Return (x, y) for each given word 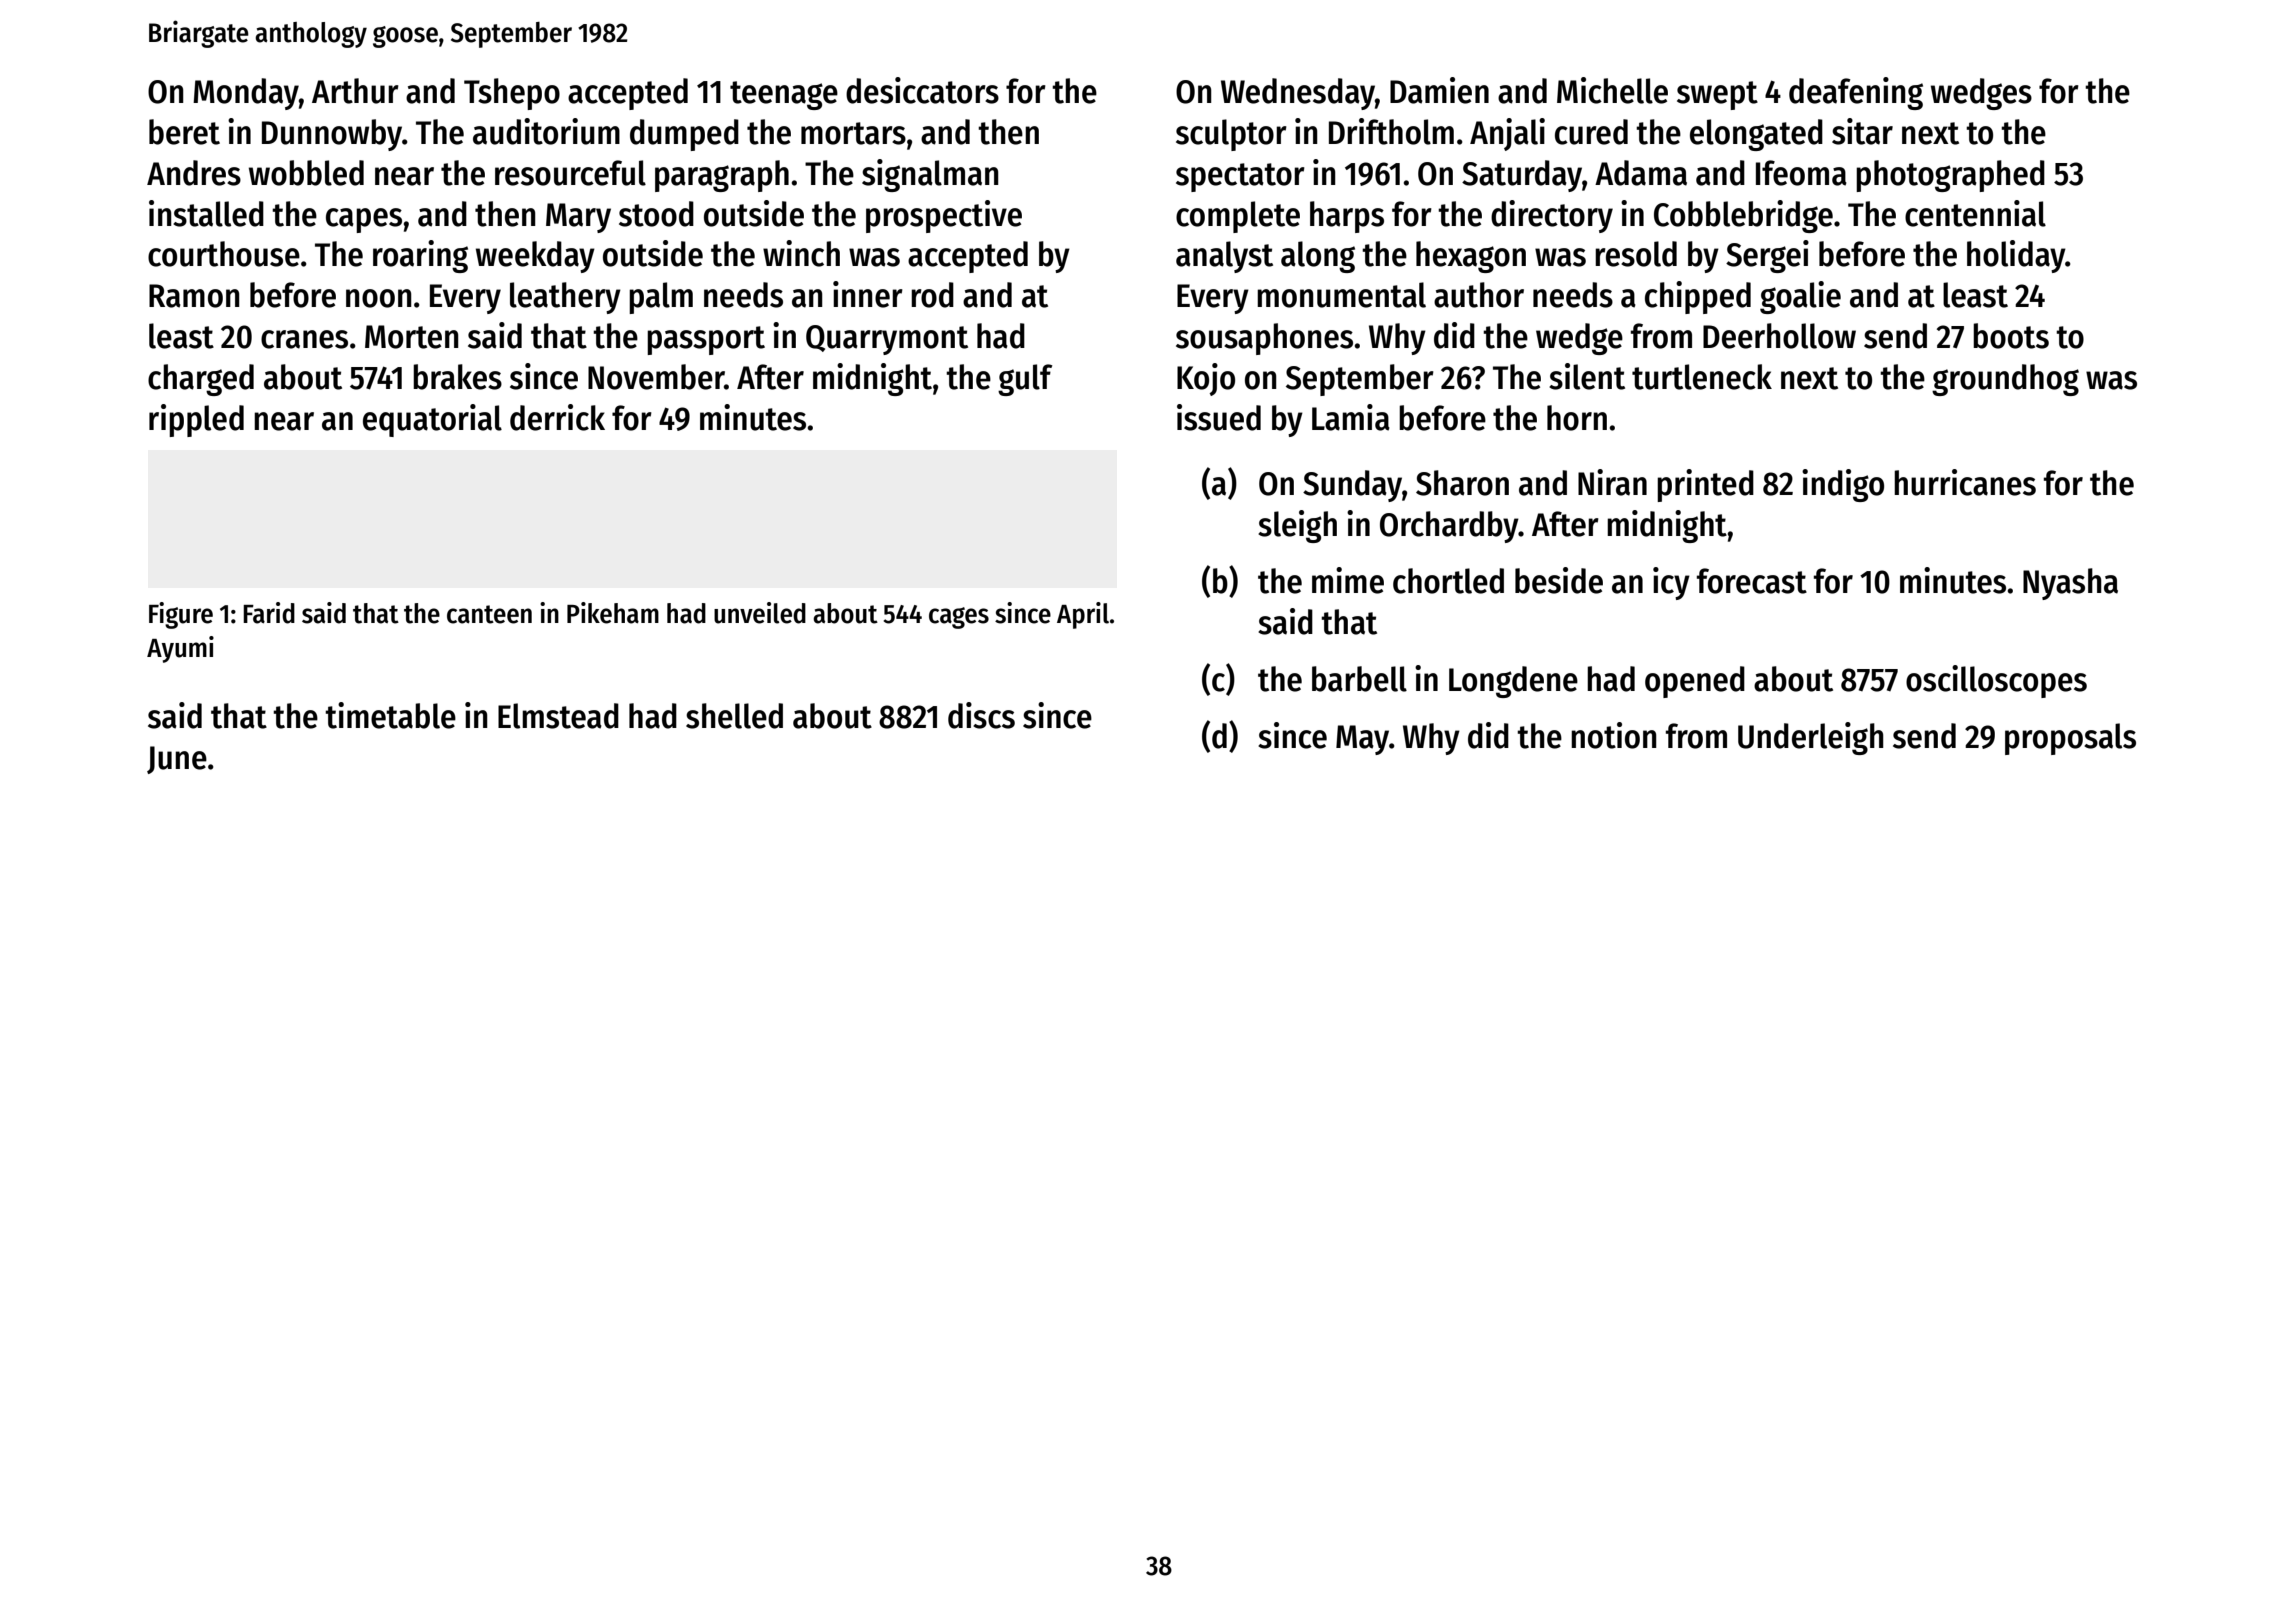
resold (1636, 254)
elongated (1756, 135)
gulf (1025, 380)
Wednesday (1298, 94)
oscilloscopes (1996, 681)
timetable (390, 715)
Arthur (355, 91)
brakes (457, 377)
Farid (269, 613)
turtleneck (1702, 377)
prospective (944, 216)
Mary (578, 218)
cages (959, 618)
